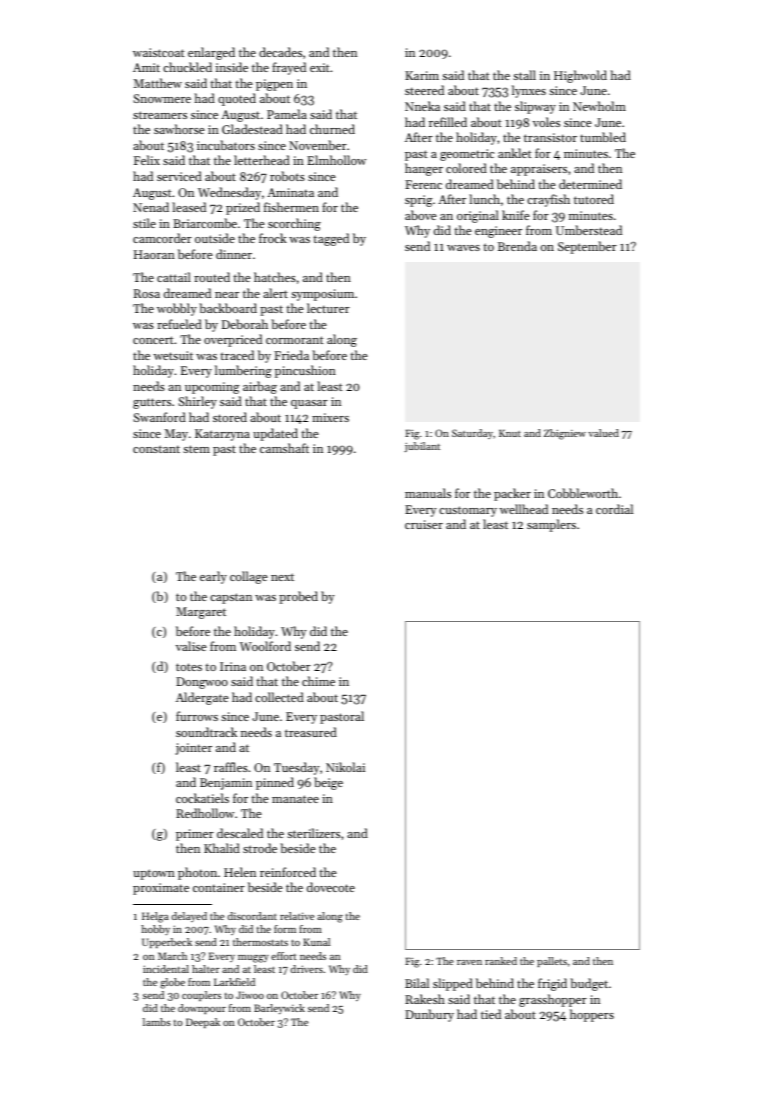 This image has width=773, height=1097. What do you see at coordinates (159, 52) in the image?
I see `waistcoat` at bounding box center [159, 52].
